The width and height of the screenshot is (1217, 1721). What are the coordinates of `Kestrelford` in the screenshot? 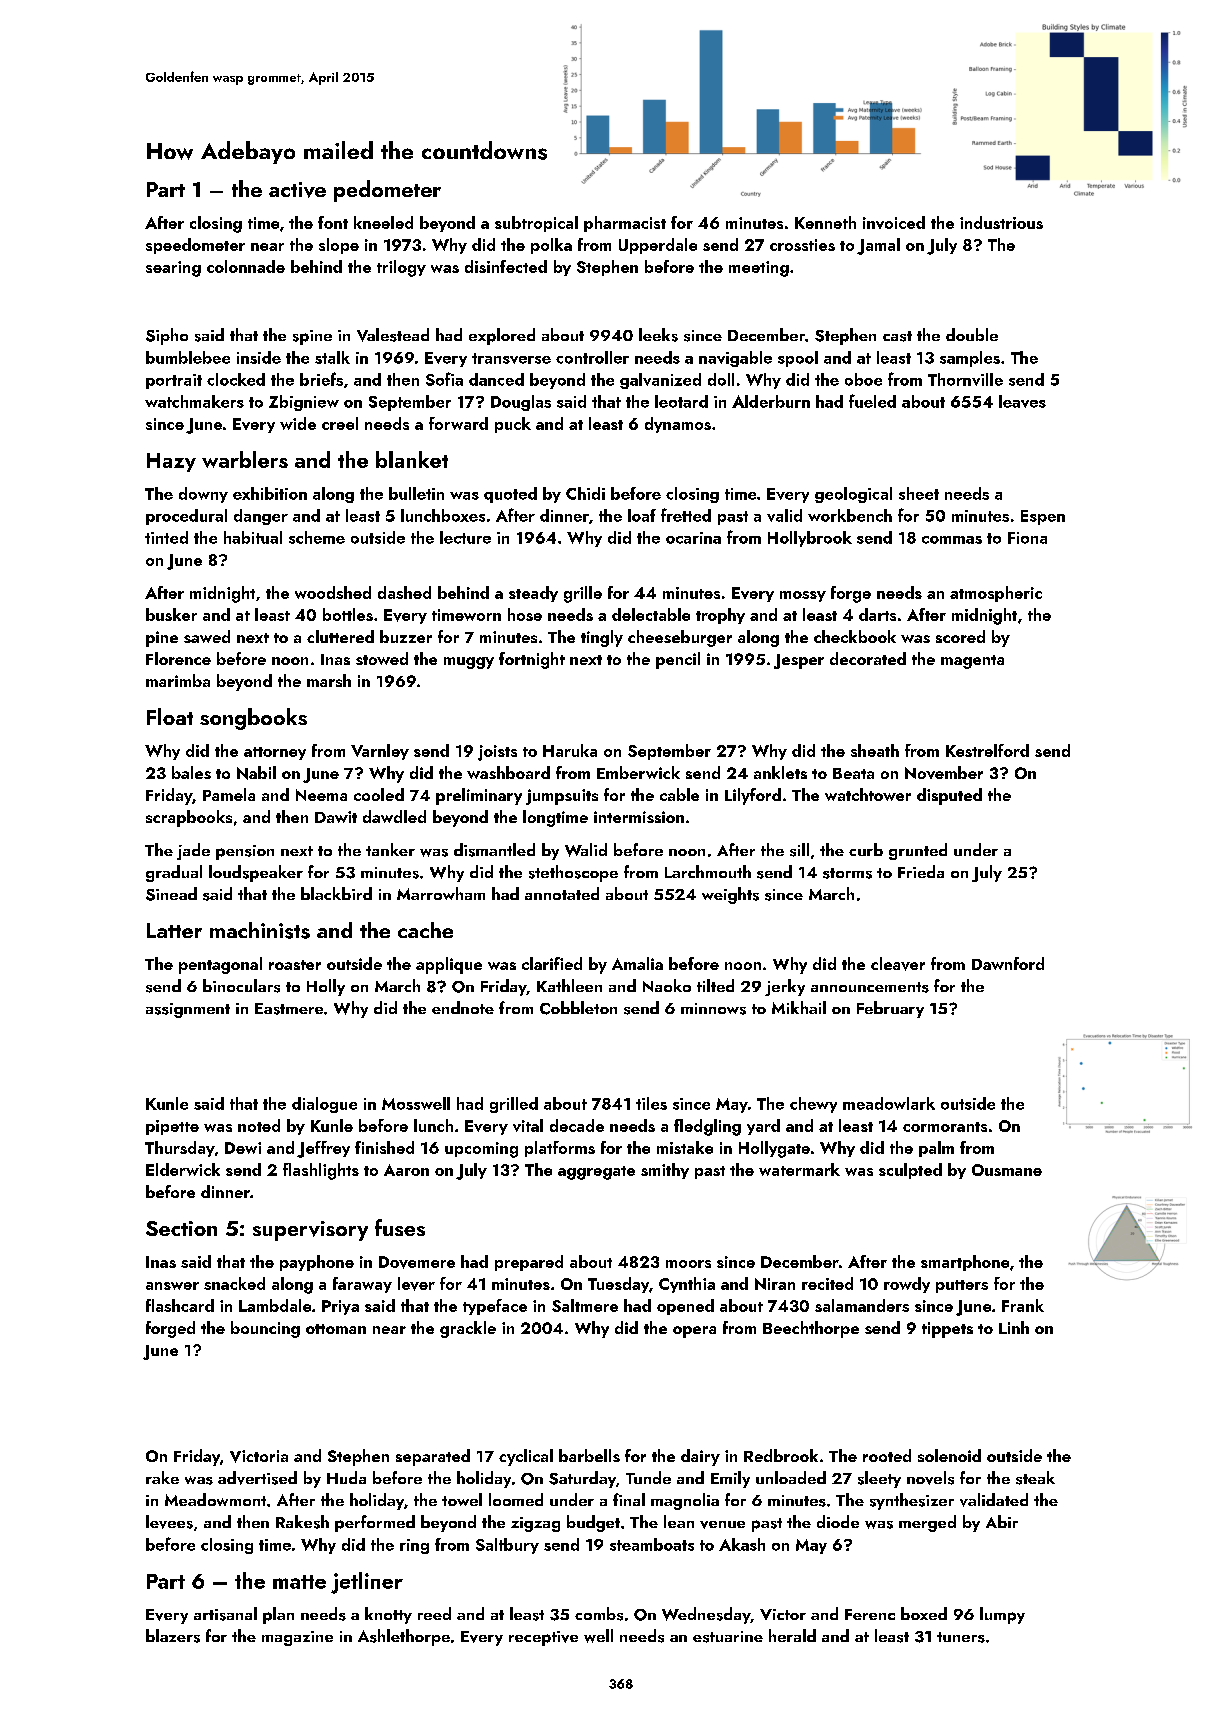 It's located at (987, 750).
